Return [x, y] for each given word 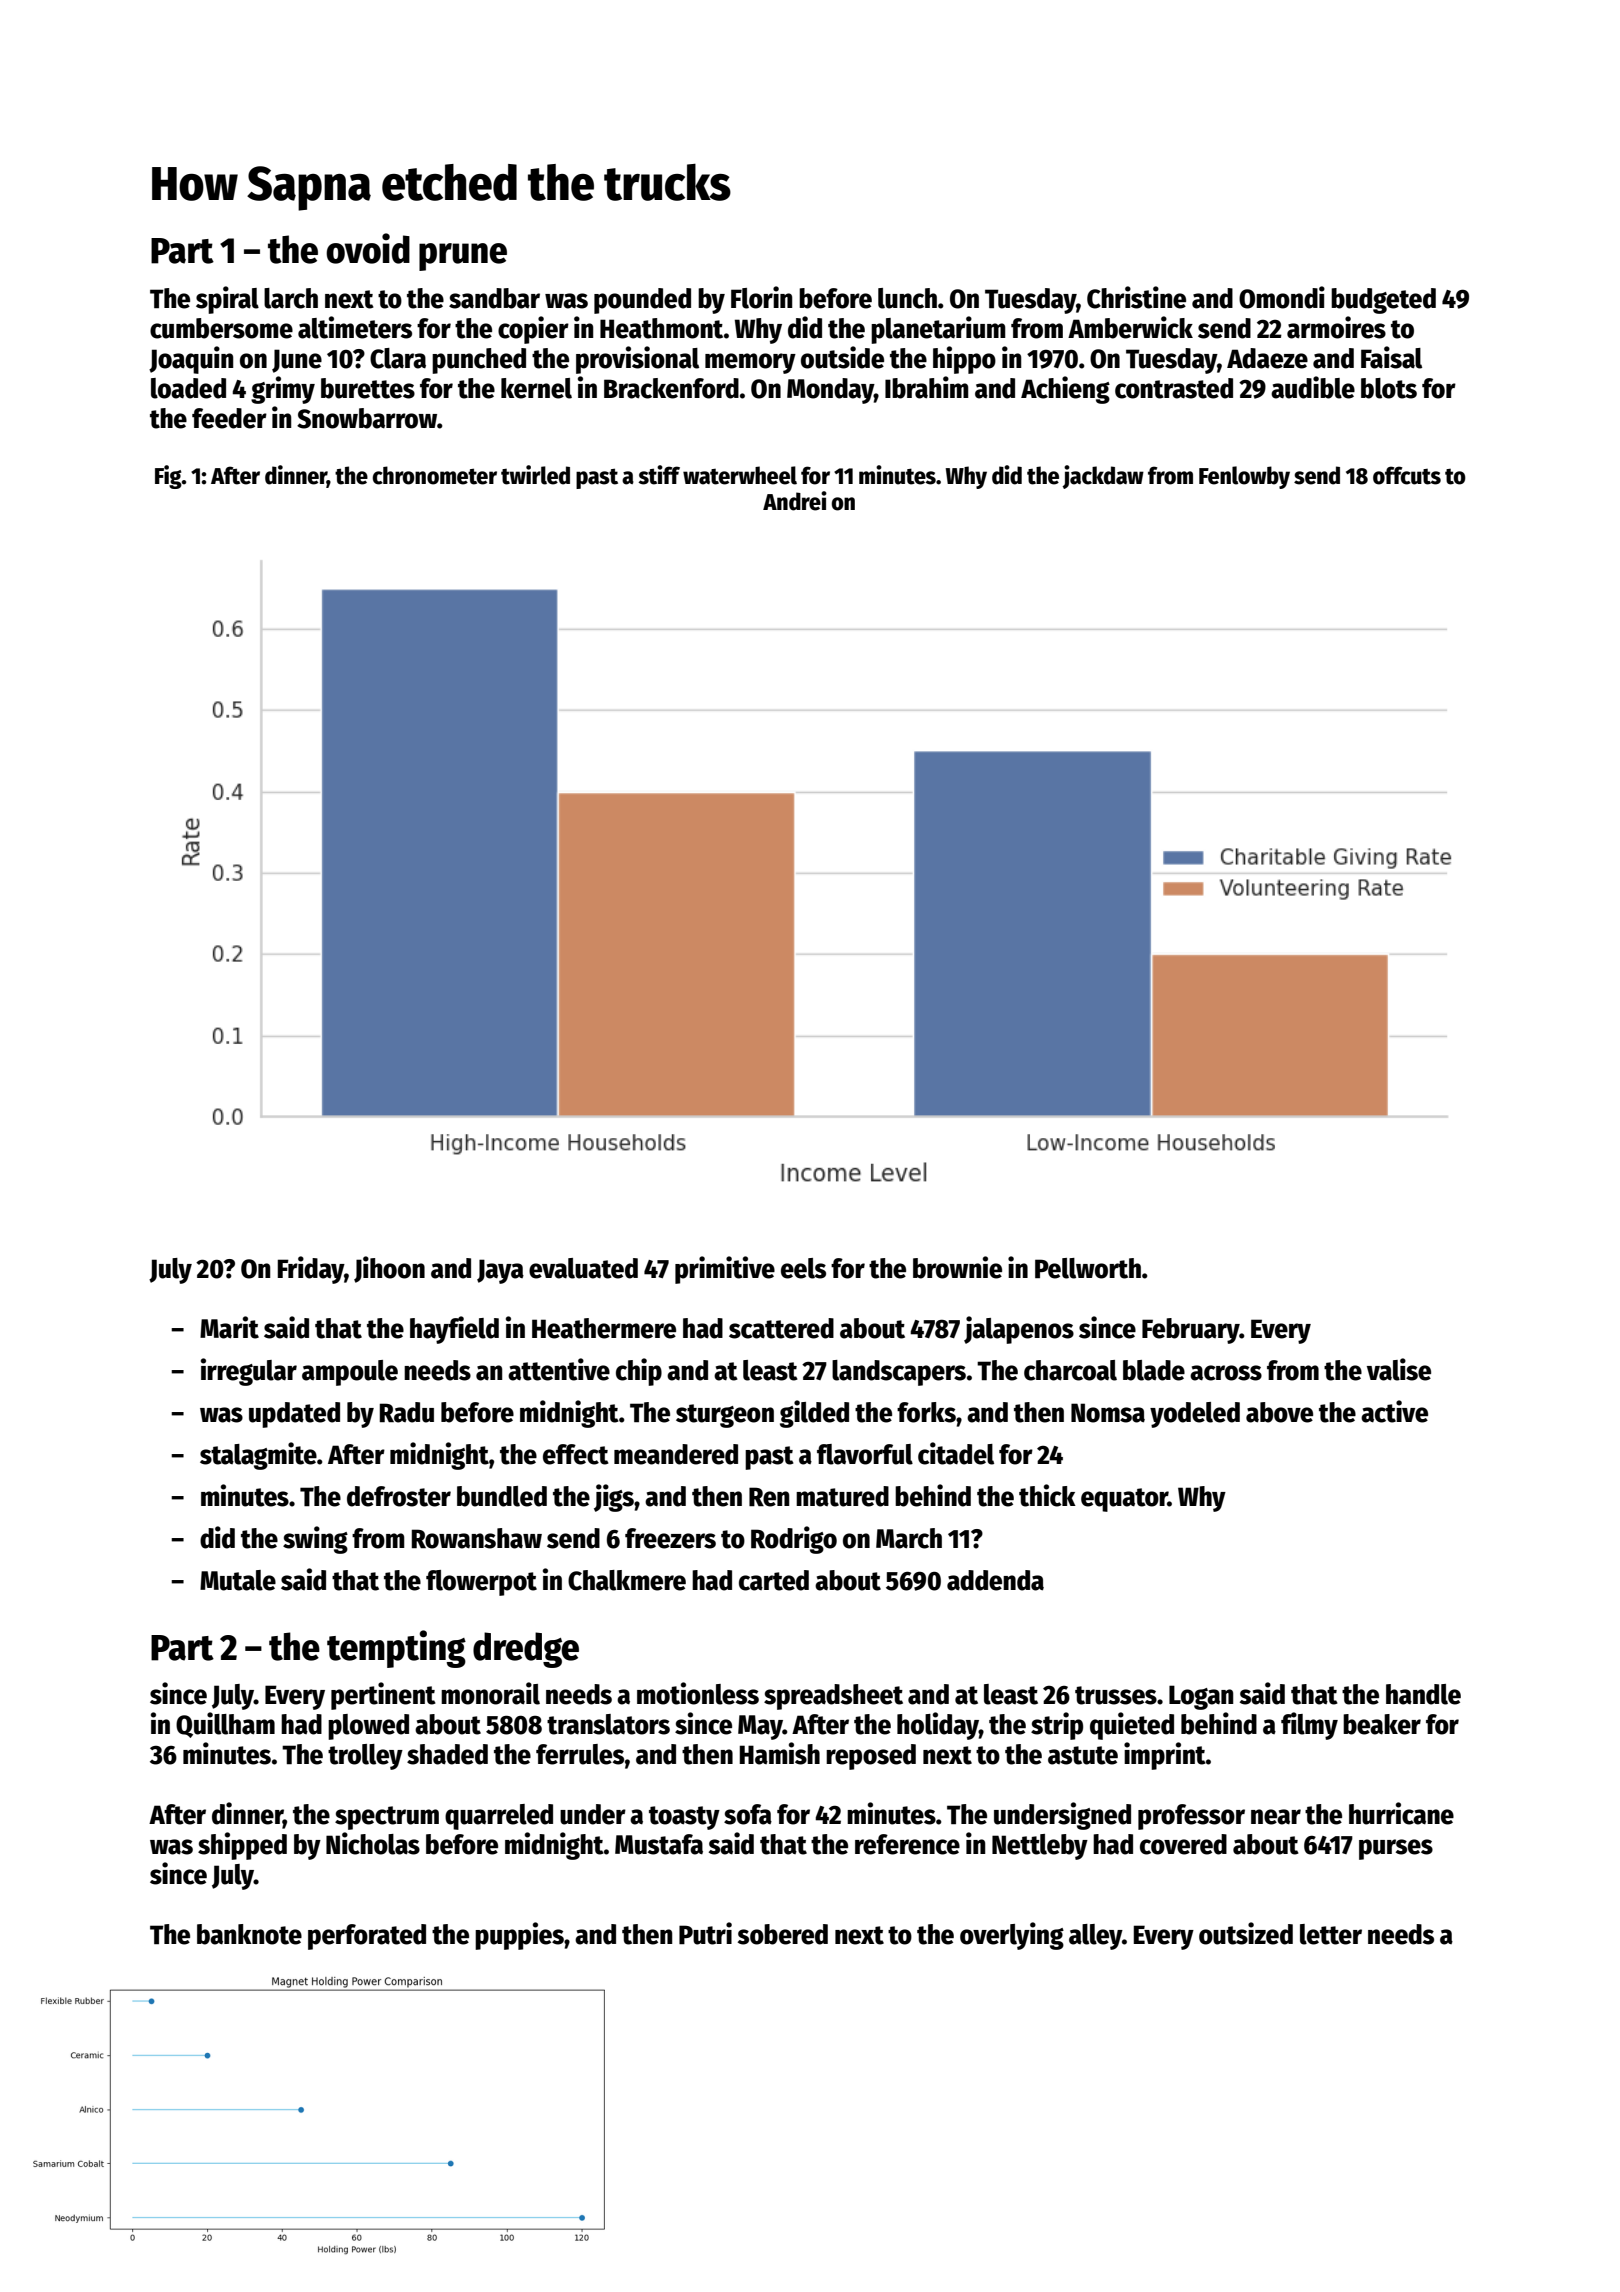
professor [1191, 1817]
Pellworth [1088, 1268]
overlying [1012, 1936]
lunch [907, 298]
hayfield [454, 1330]
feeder [229, 418]
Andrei [795, 501]
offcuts [1407, 475]
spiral [227, 300]
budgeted [1383, 301]
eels [803, 1268]
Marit [229, 1327]
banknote [249, 1934]
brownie [957, 1267]
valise [1399, 1369]
